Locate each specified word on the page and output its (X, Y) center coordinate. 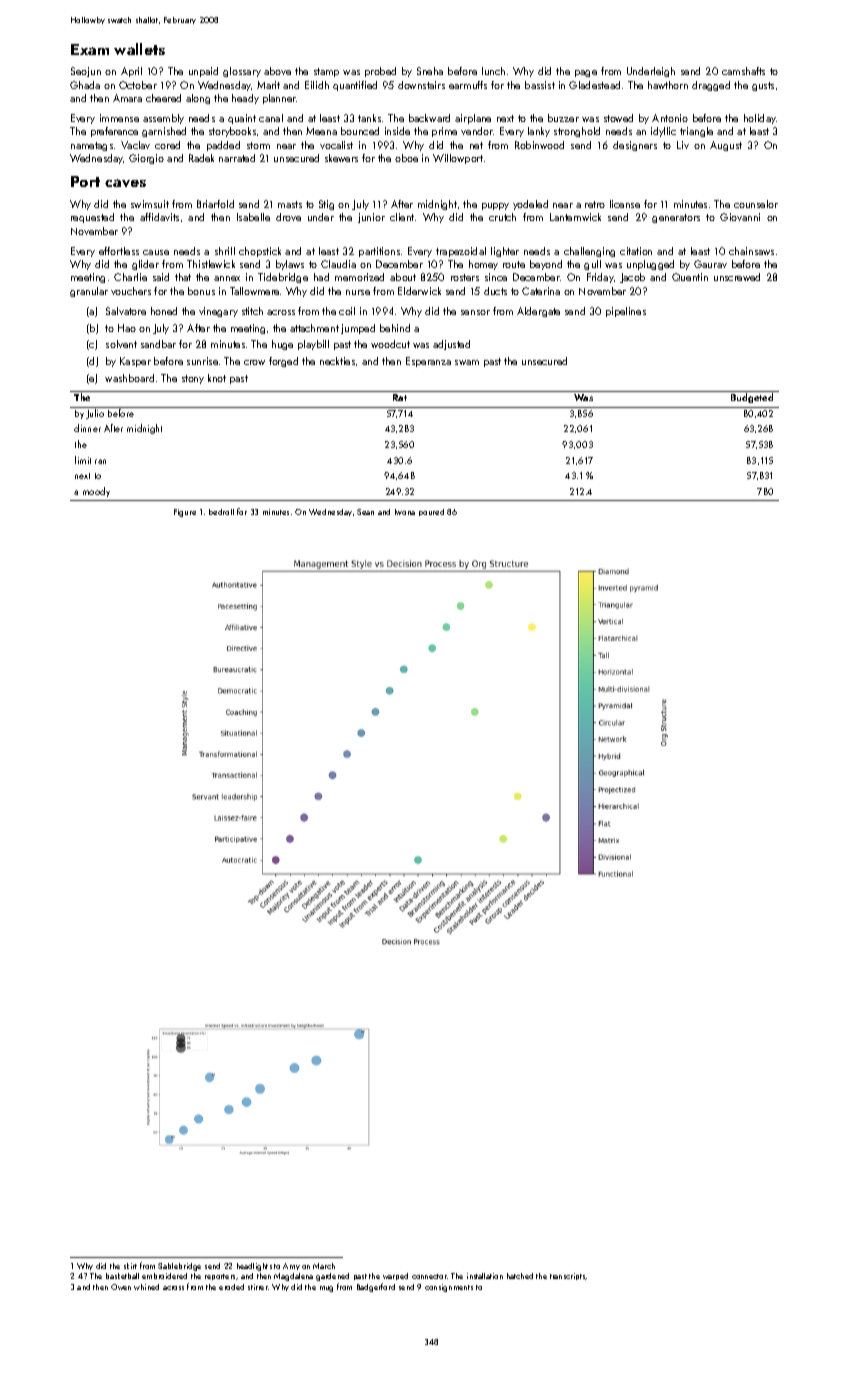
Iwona (405, 512)
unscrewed (737, 277)
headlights (254, 1267)
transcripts (568, 1276)
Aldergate (538, 312)
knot (217, 378)
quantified (355, 86)
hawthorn (668, 85)
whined (146, 1287)
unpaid (203, 72)
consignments (449, 1288)
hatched (520, 1276)
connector (429, 1276)
